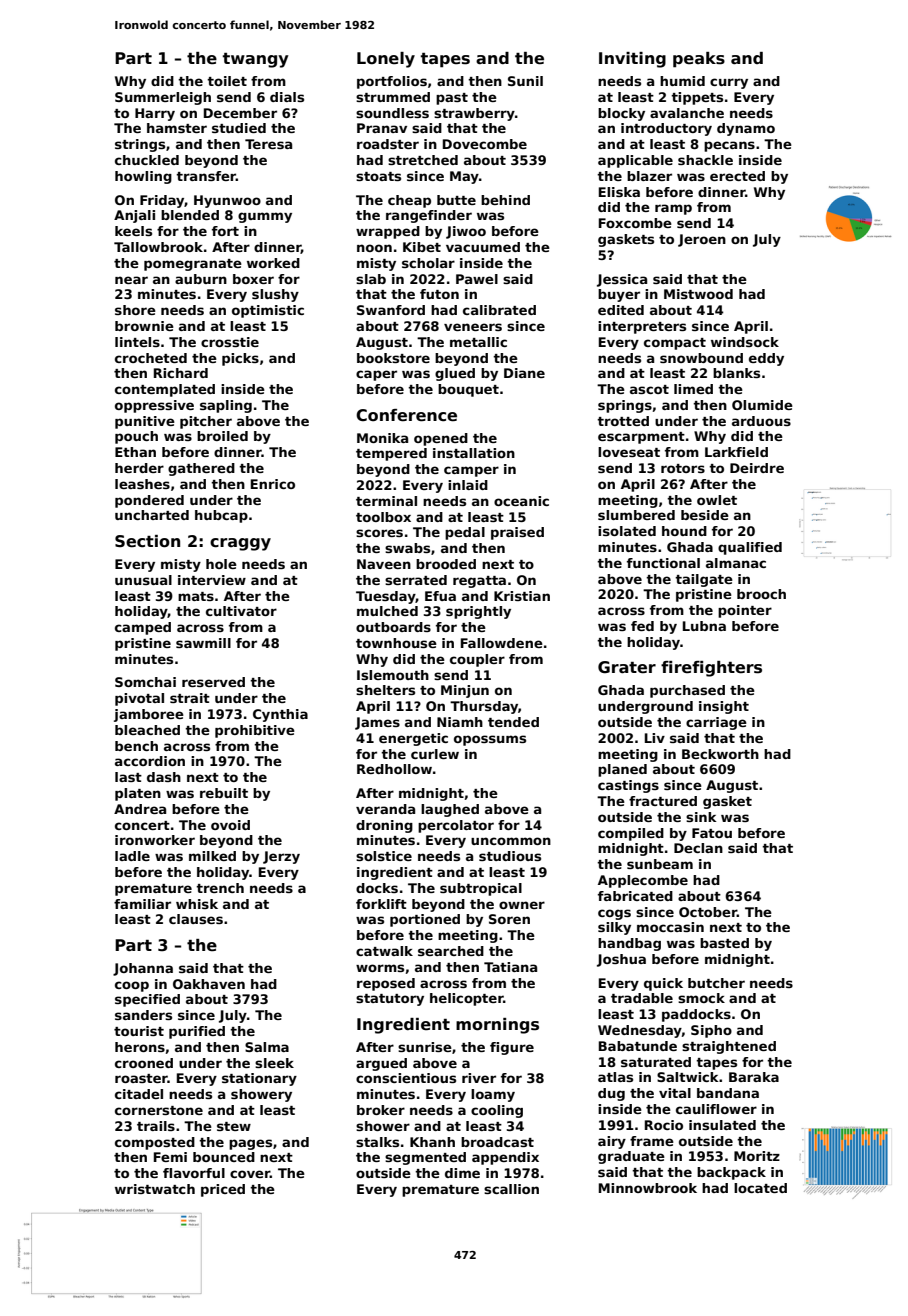 The image size is (908, 1316). What do you see at coordinates (754, 1077) in the document?
I see `Baraka` at bounding box center [754, 1077].
